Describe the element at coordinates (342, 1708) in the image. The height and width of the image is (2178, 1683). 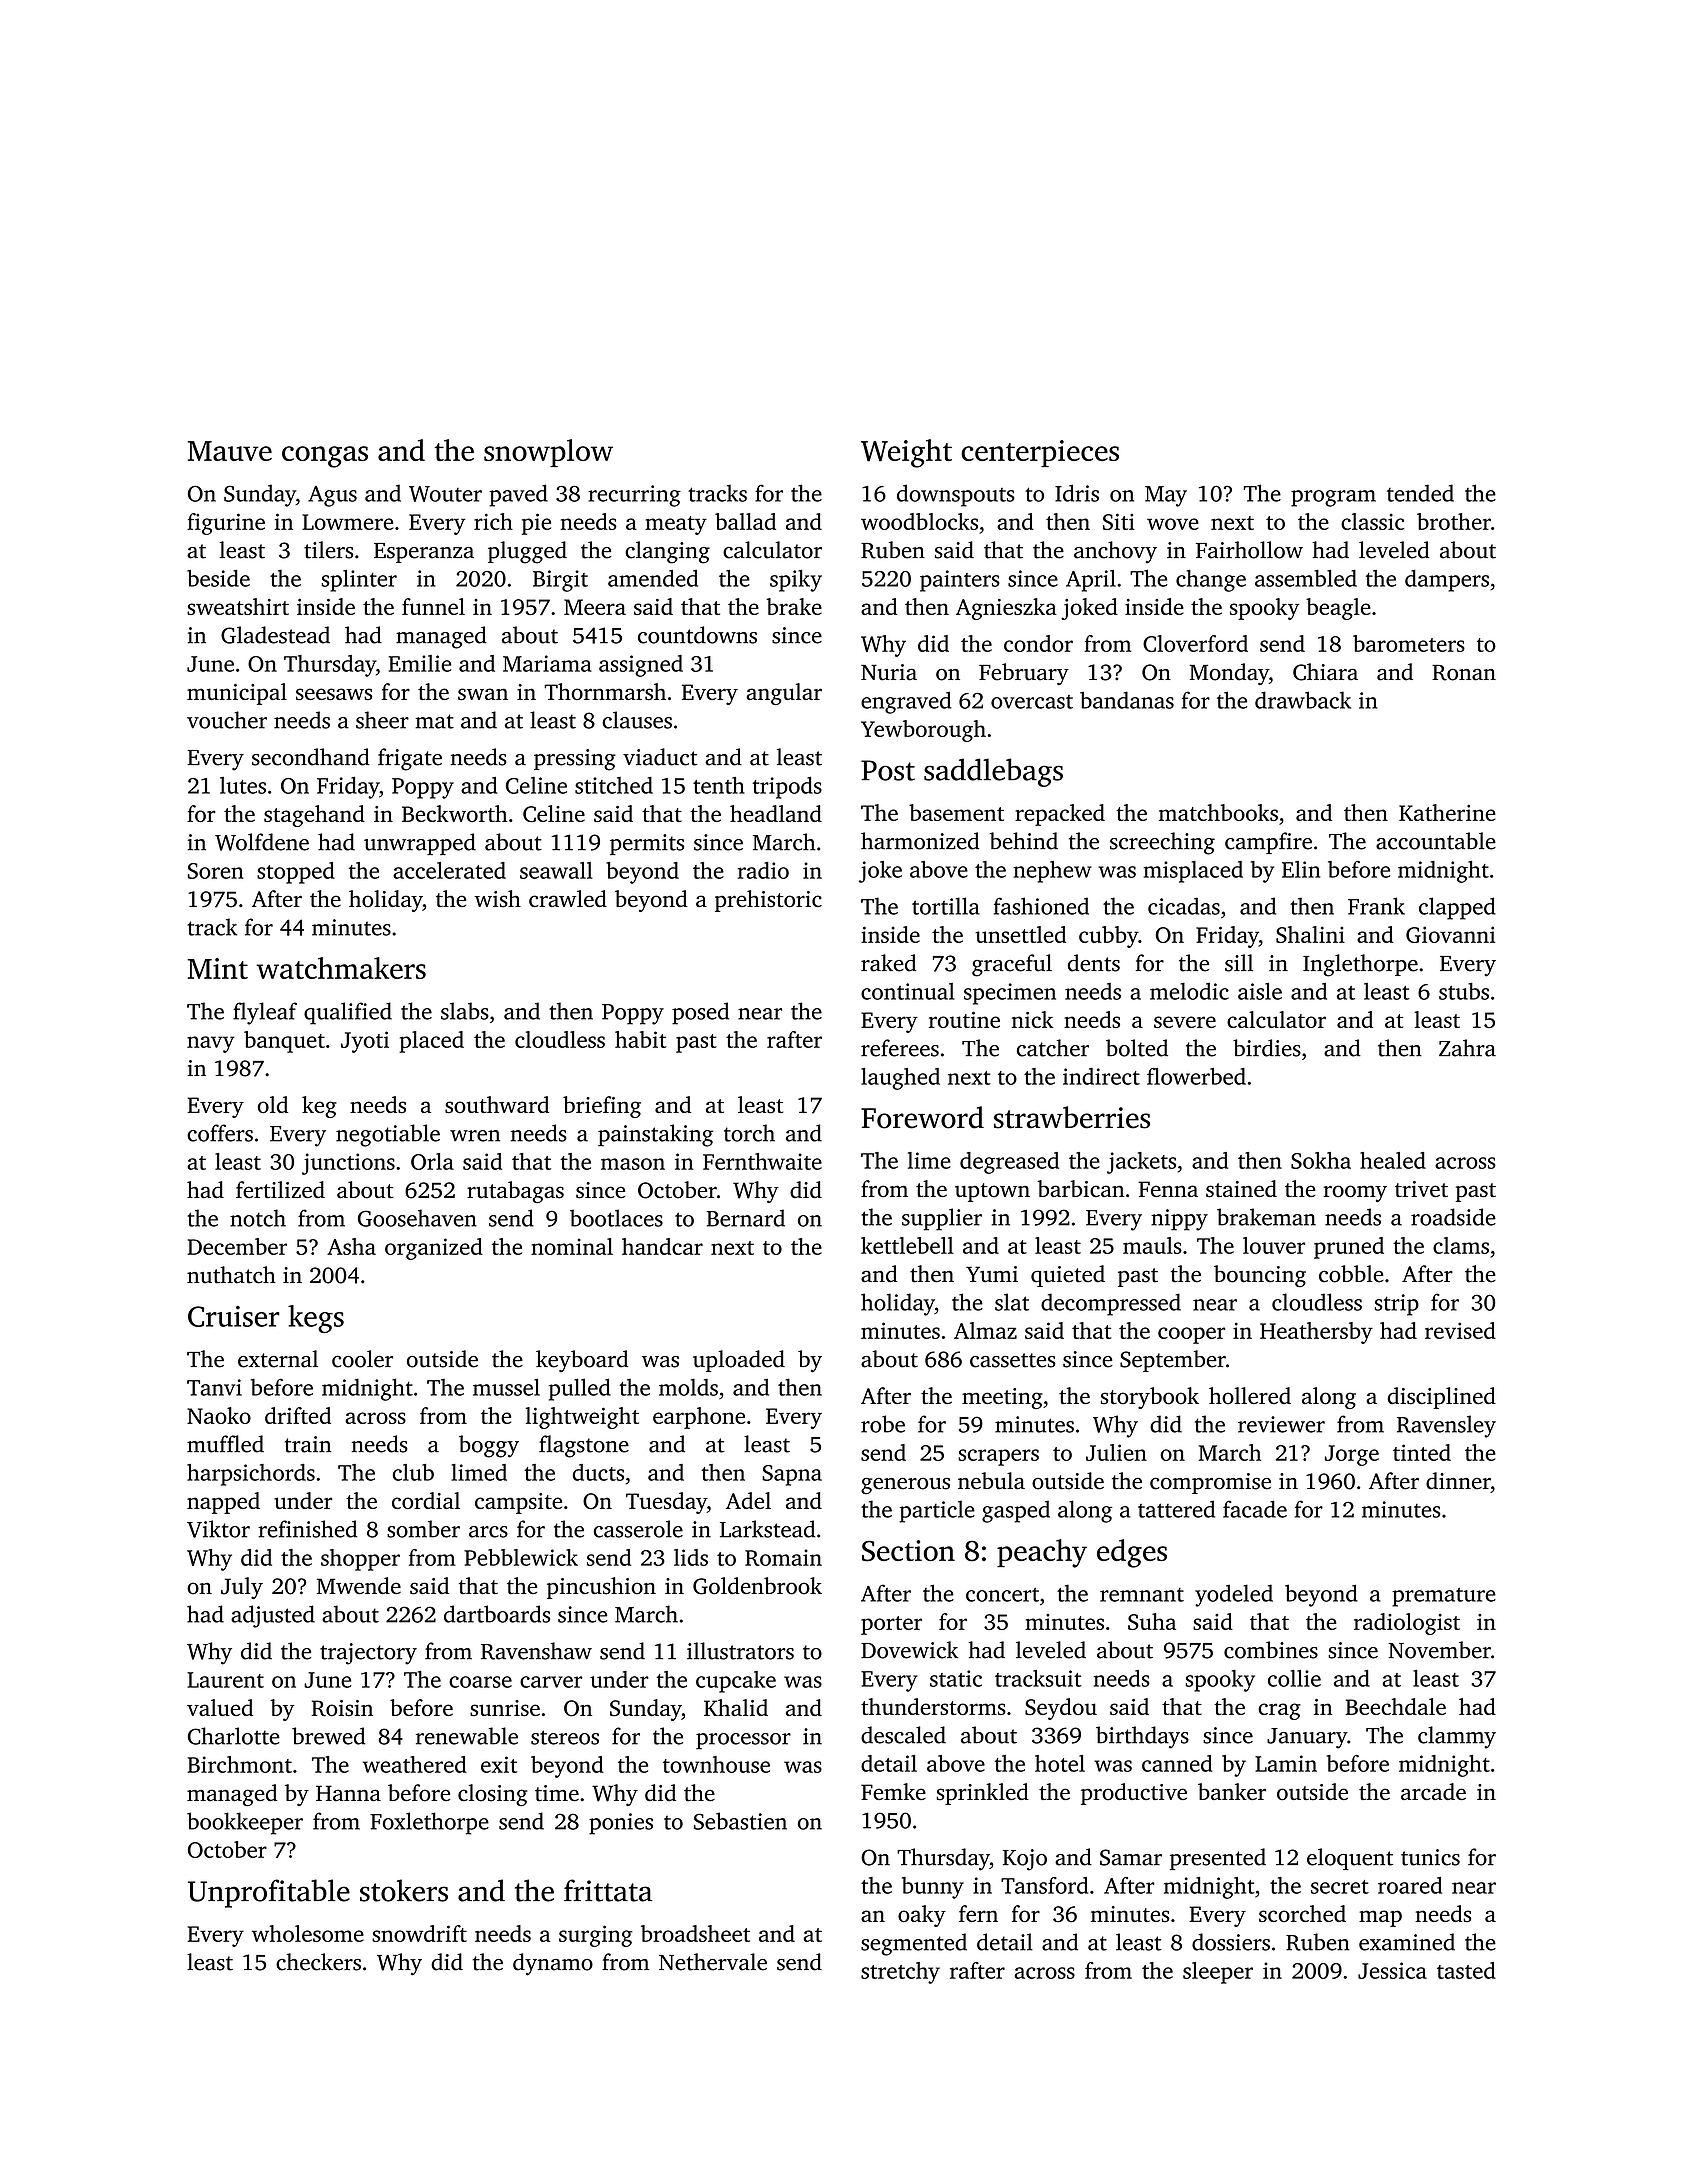
I see `Roisin` at that location.
